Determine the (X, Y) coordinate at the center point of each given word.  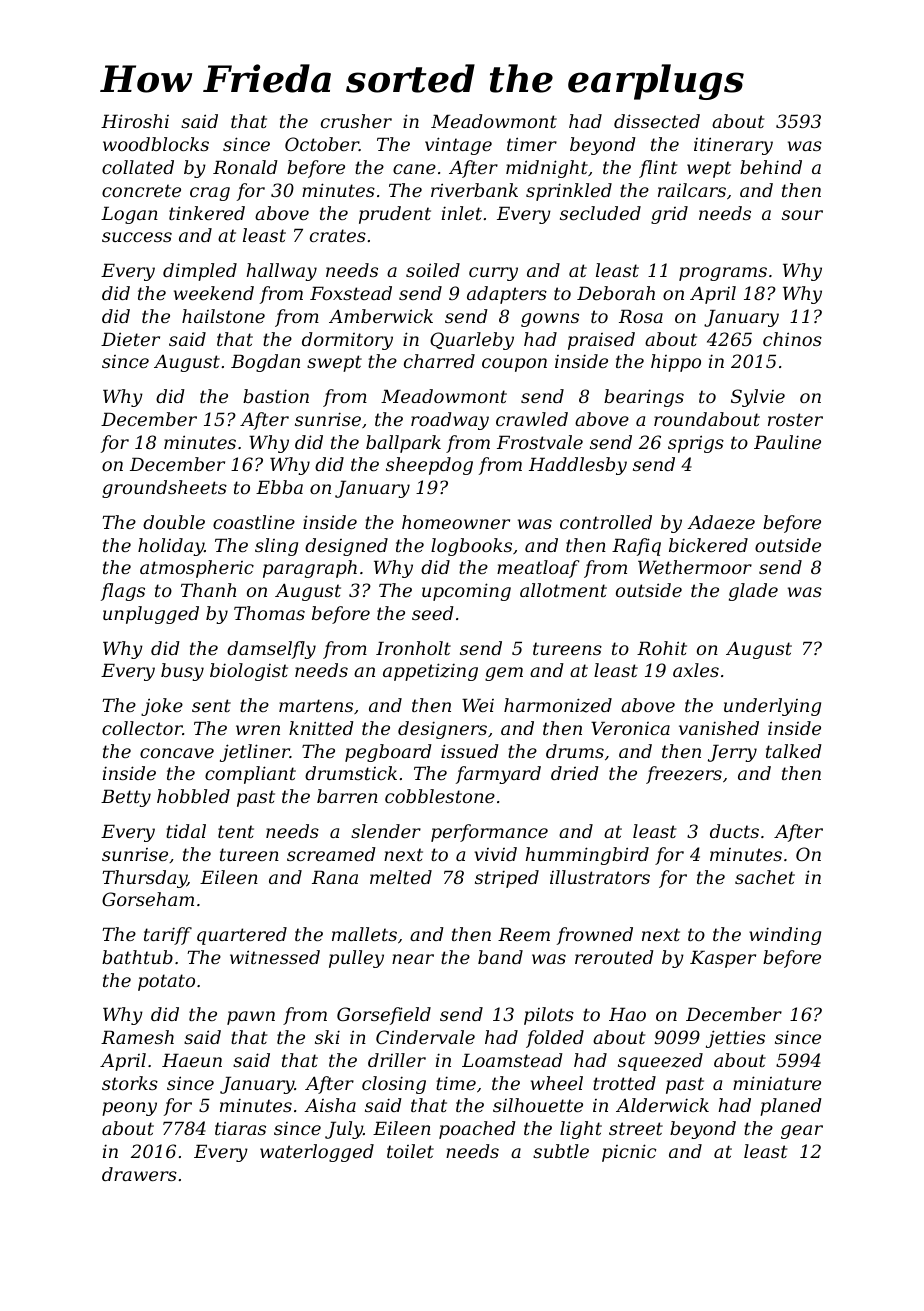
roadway (450, 421)
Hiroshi (135, 121)
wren (258, 730)
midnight (547, 169)
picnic (629, 1153)
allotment (563, 590)
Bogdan (265, 363)
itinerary (733, 146)
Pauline (787, 442)
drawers (139, 1174)
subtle (561, 1151)
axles (696, 670)
